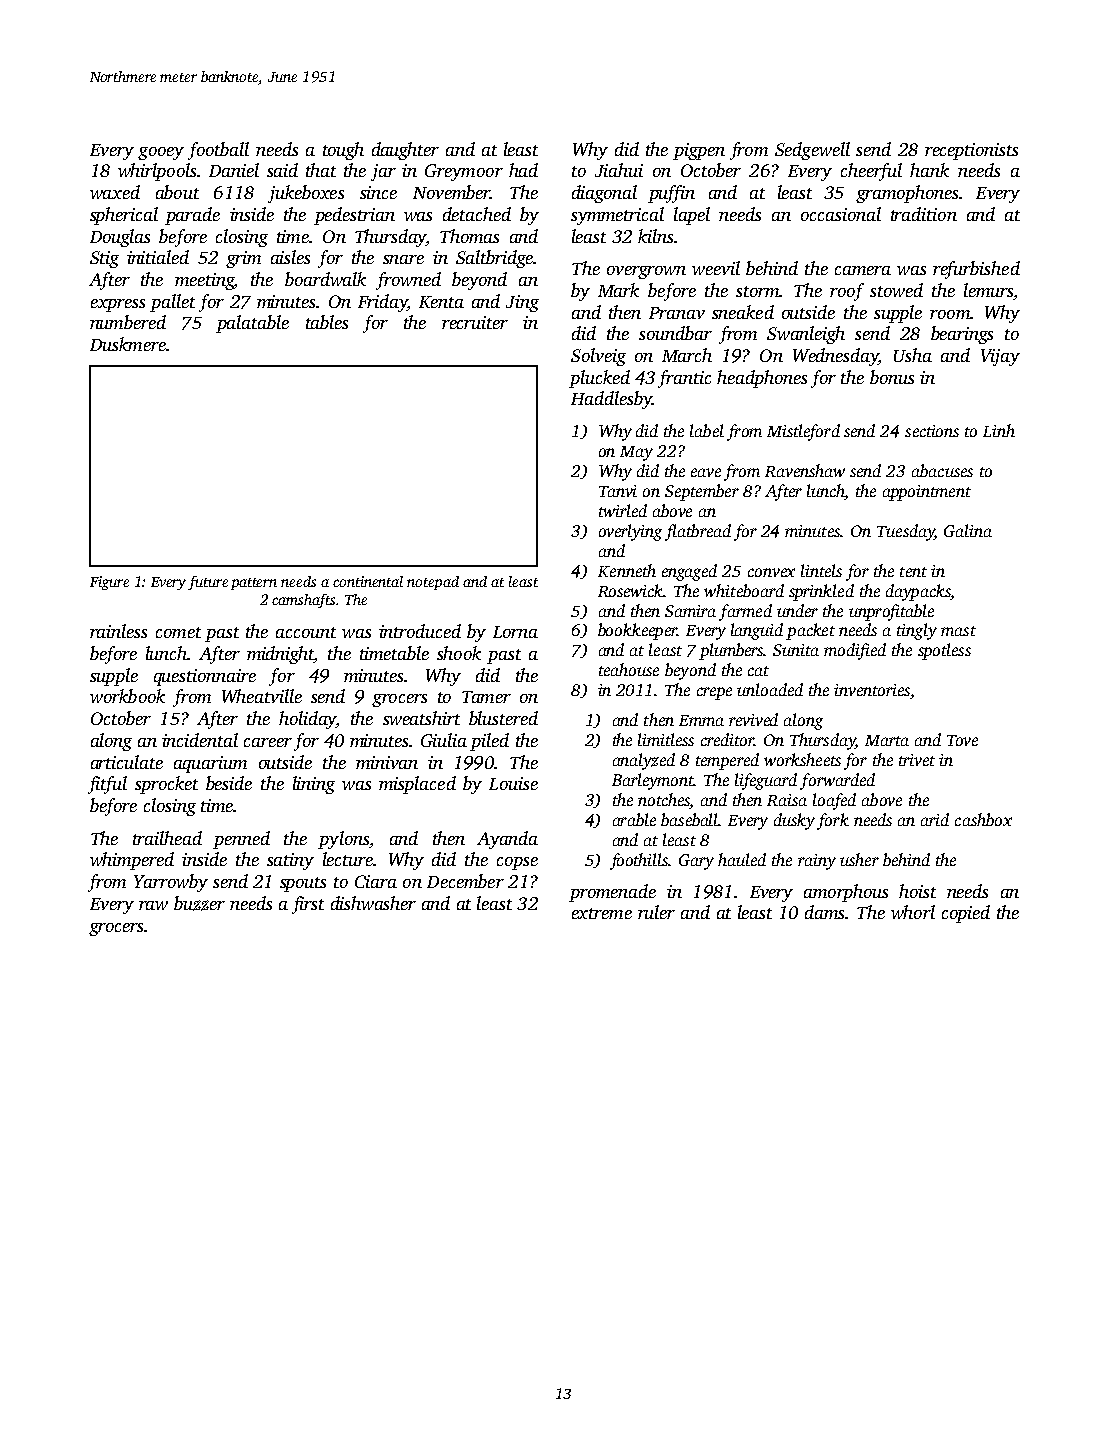 Image resolution: width=1109 pixels, height=1435 pixels. Describe the element at coordinates (475, 322) in the image. I see `recruiter` at that location.
